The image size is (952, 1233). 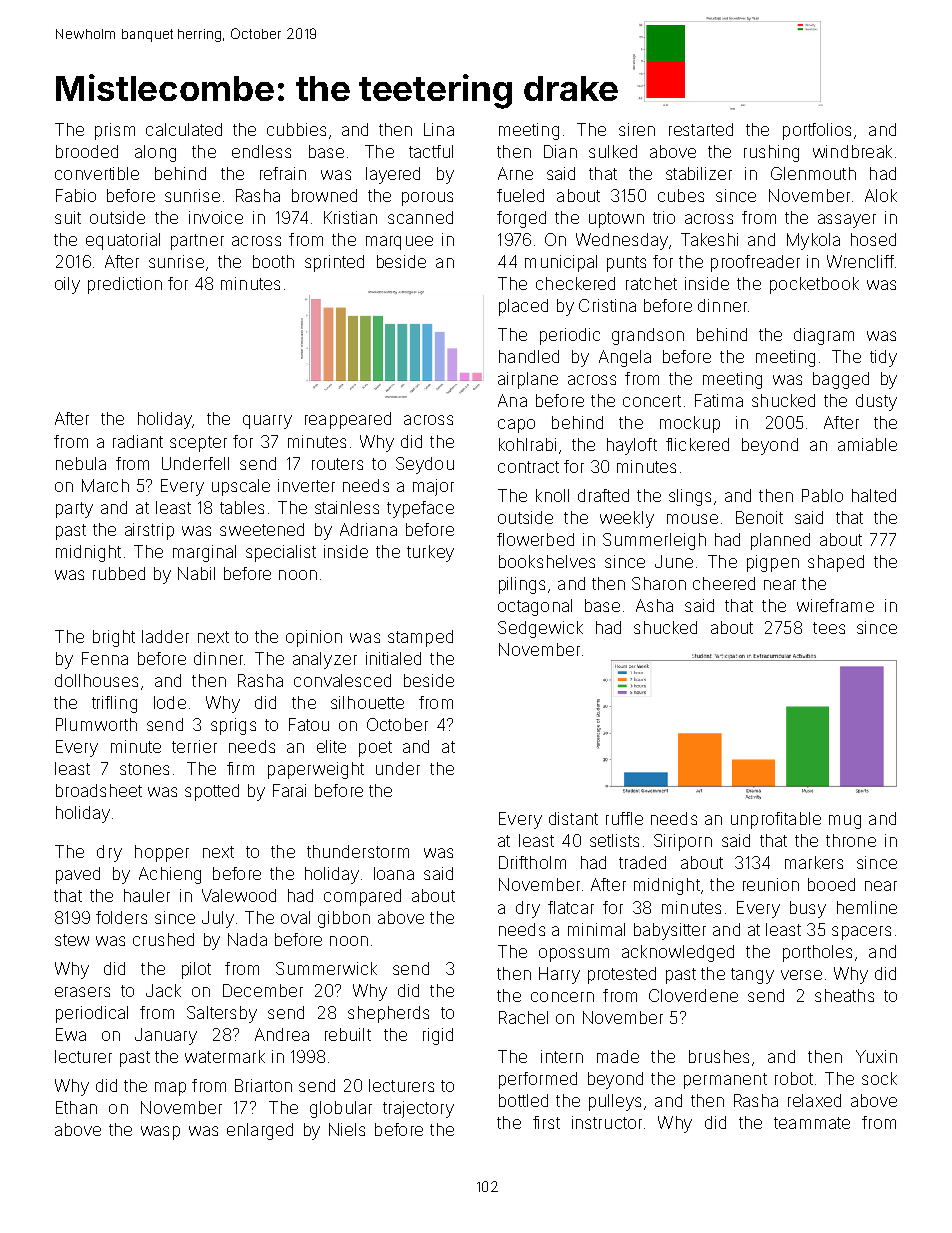 I want to click on dusty, so click(x=876, y=402).
